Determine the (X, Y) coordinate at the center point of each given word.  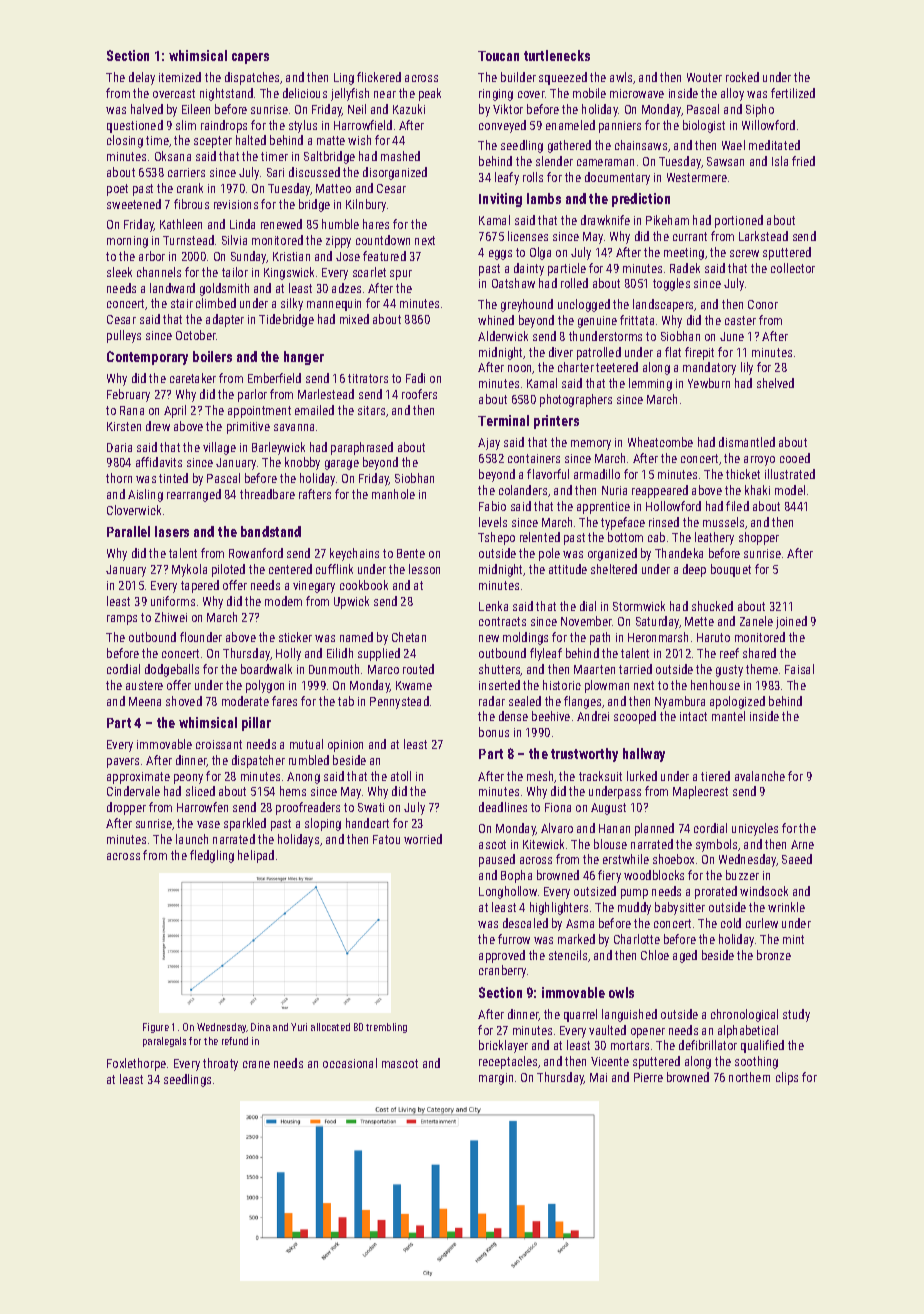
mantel (728, 716)
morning (127, 242)
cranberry (502, 971)
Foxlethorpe (136, 1064)
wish (359, 140)
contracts (502, 621)
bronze (774, 955)
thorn (119, 478)
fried (803, 161)
